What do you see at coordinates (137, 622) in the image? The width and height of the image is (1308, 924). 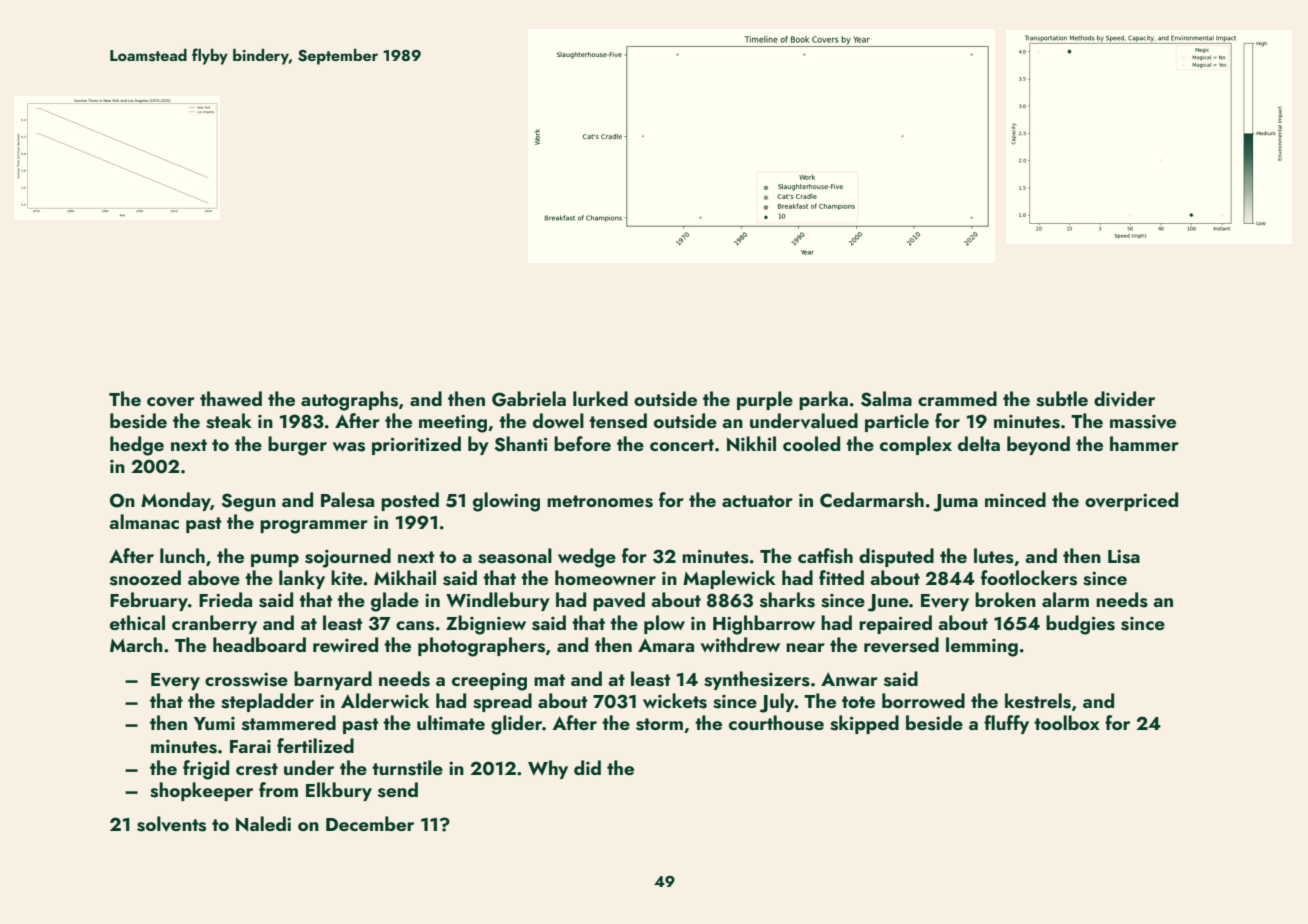 I see `ethical` at bounding box center [137, 622].
